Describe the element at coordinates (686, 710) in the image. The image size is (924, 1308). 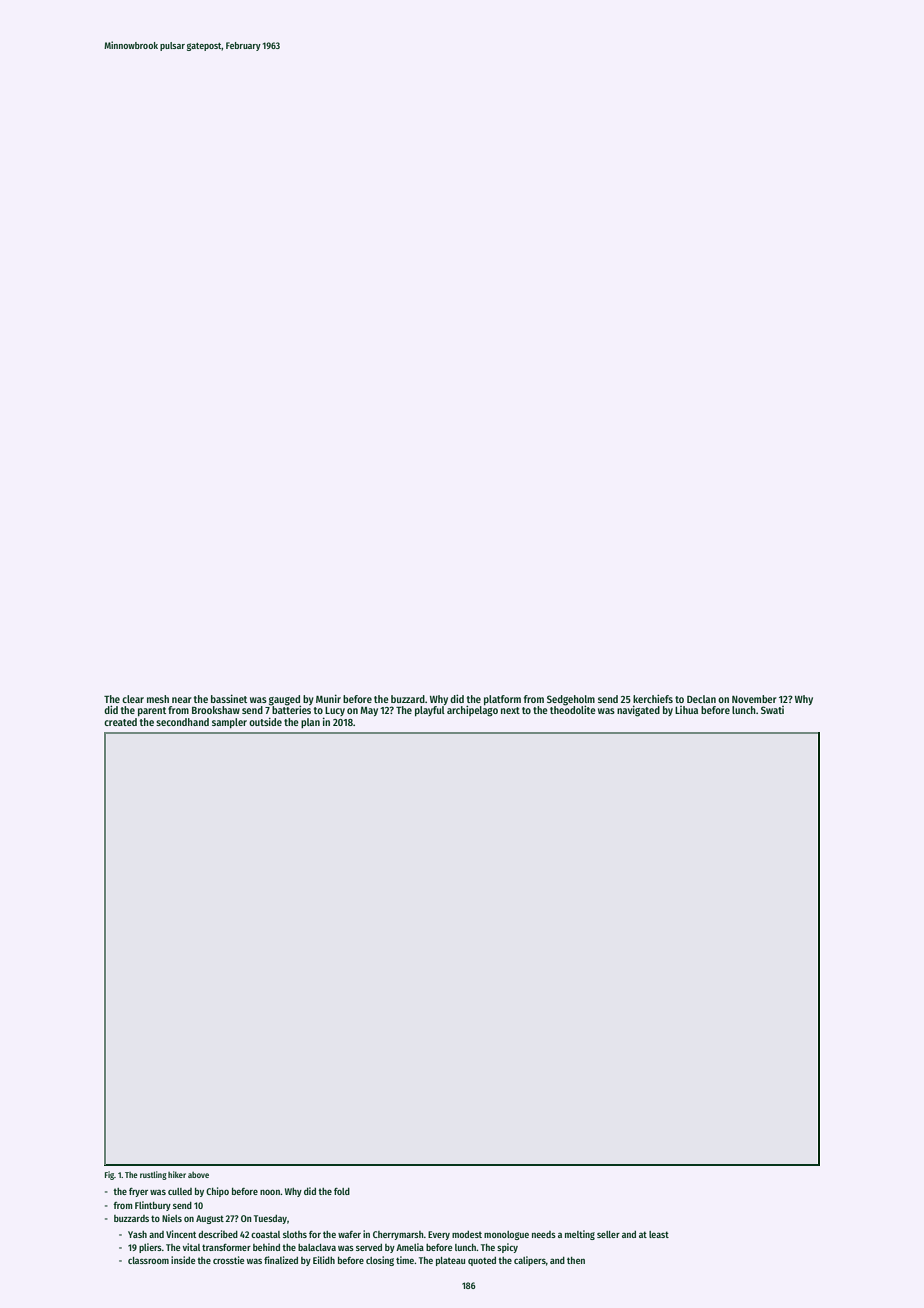
I see `Lihua` at that location.
